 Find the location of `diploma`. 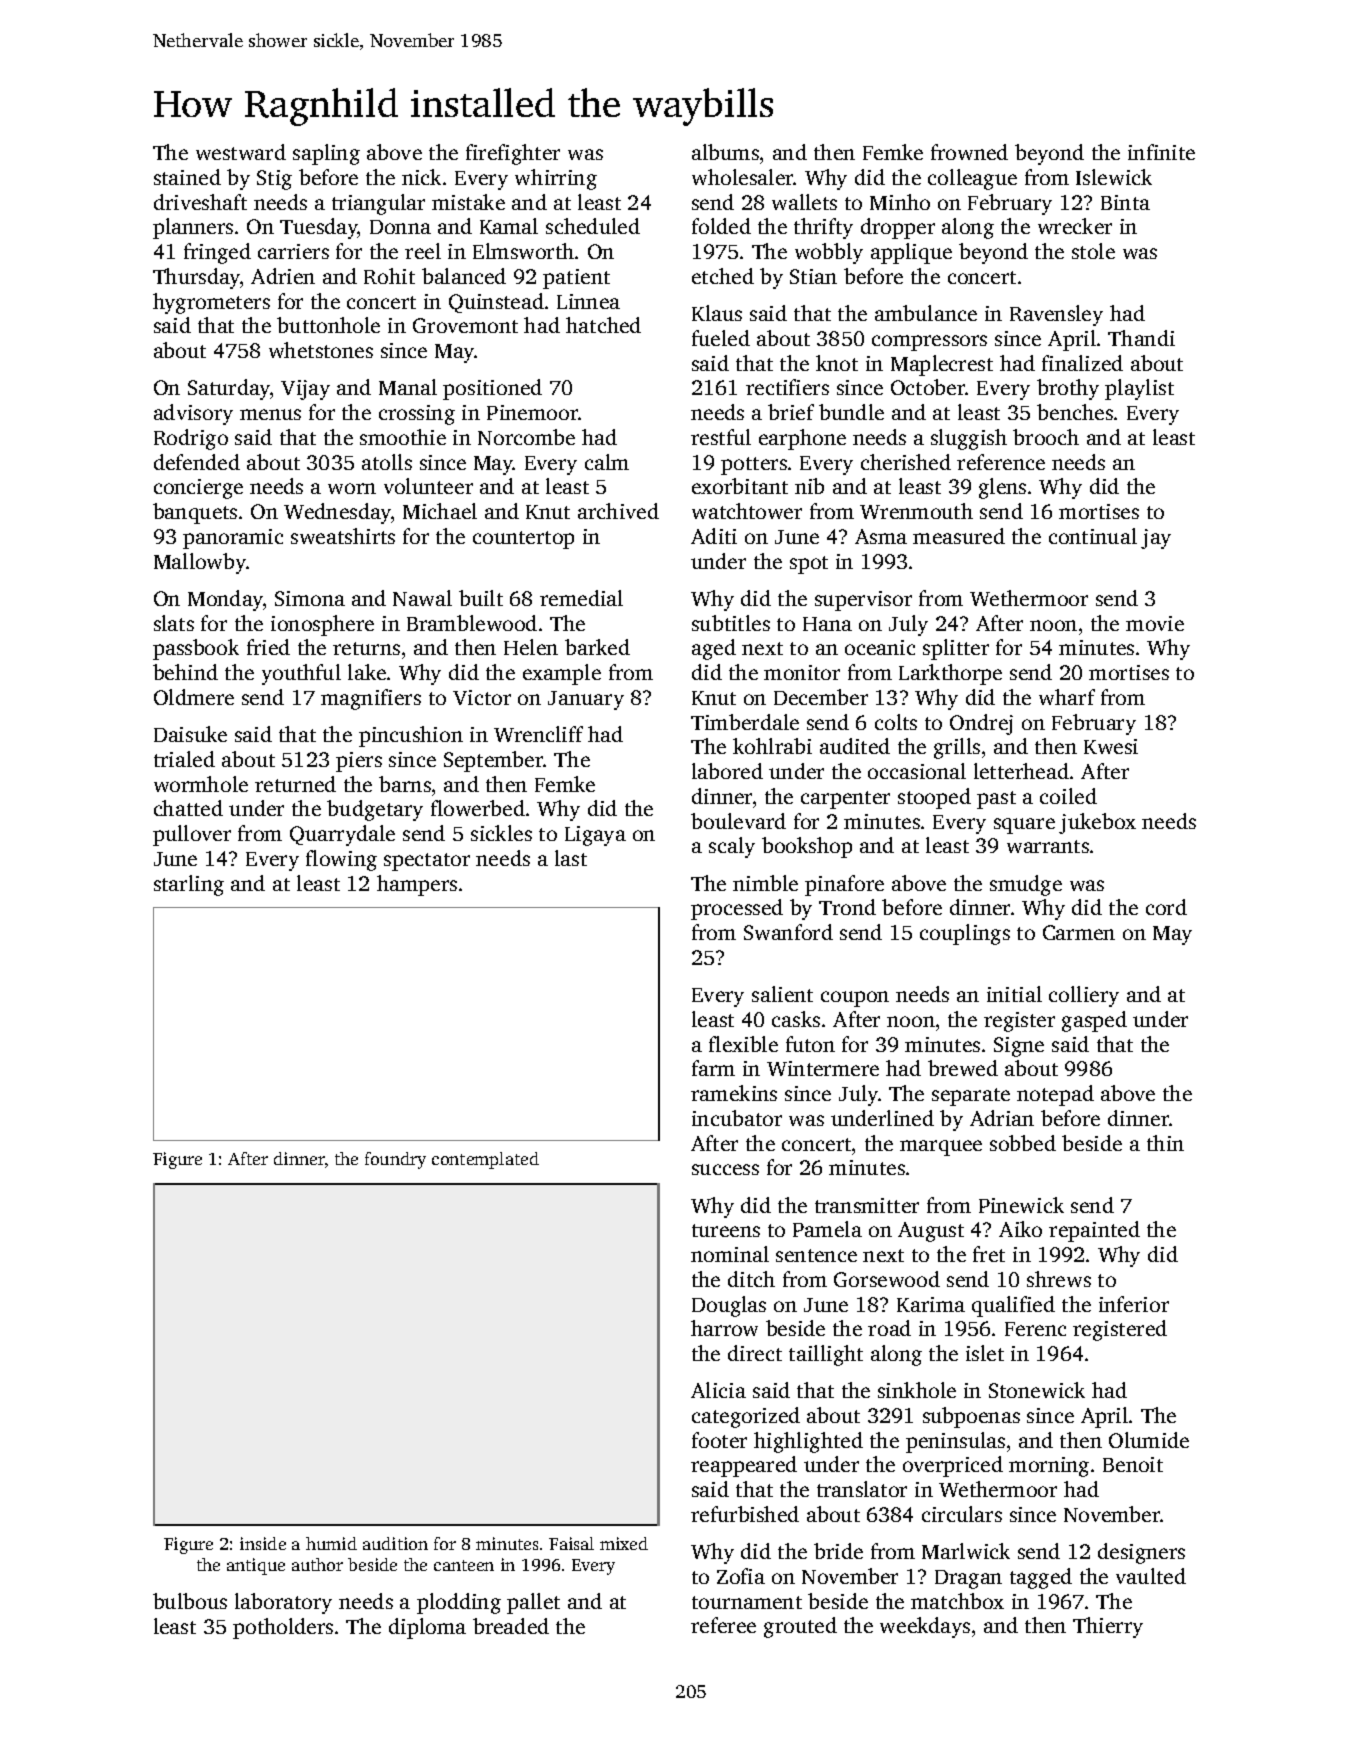

diploma is located at coordinates (427, 1628).
